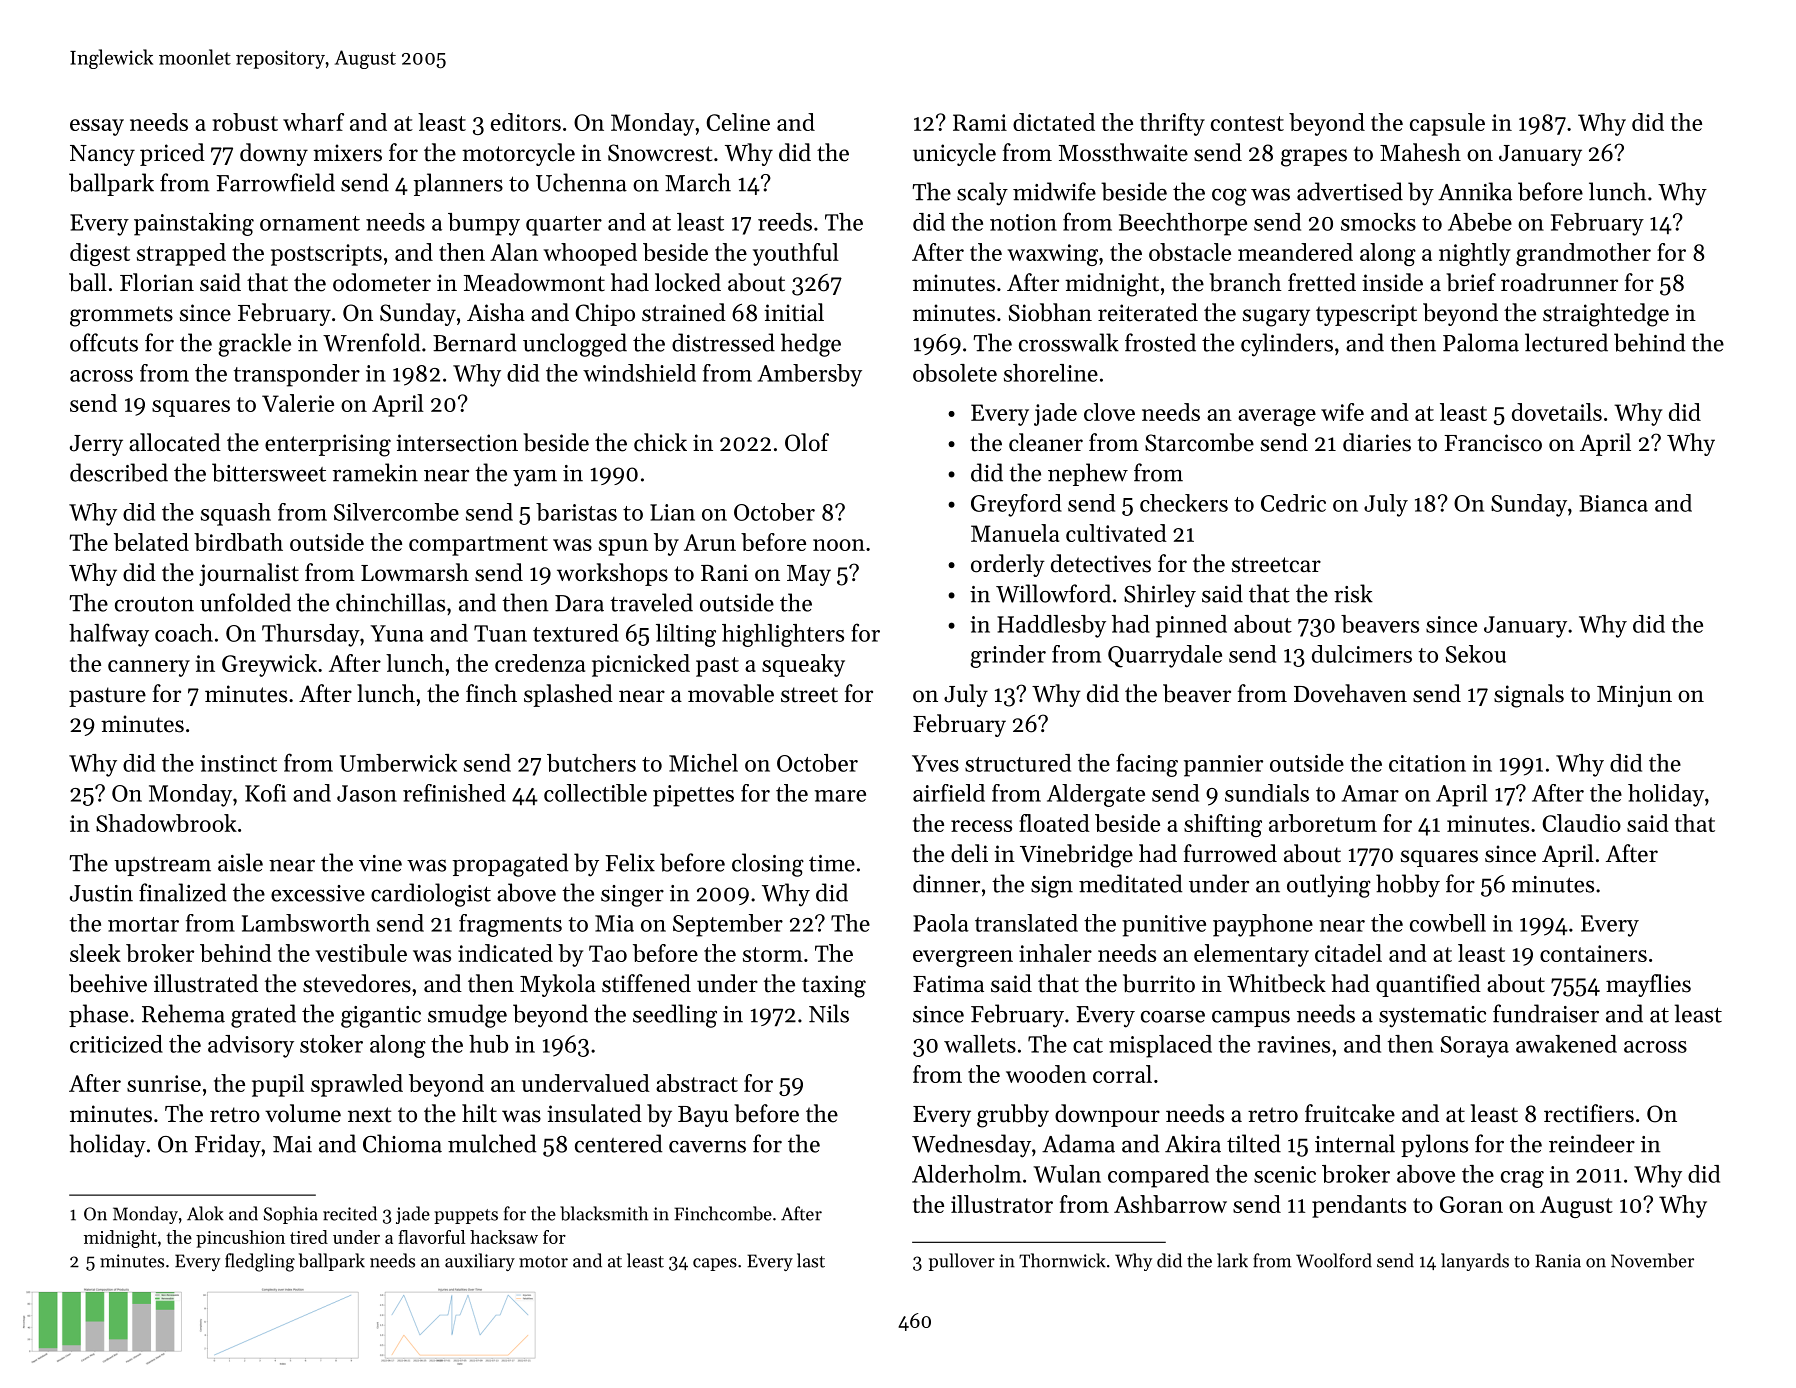  Describe the element at coordinates (641, 665) in the screenshot. I see `picnicked` at that location.
